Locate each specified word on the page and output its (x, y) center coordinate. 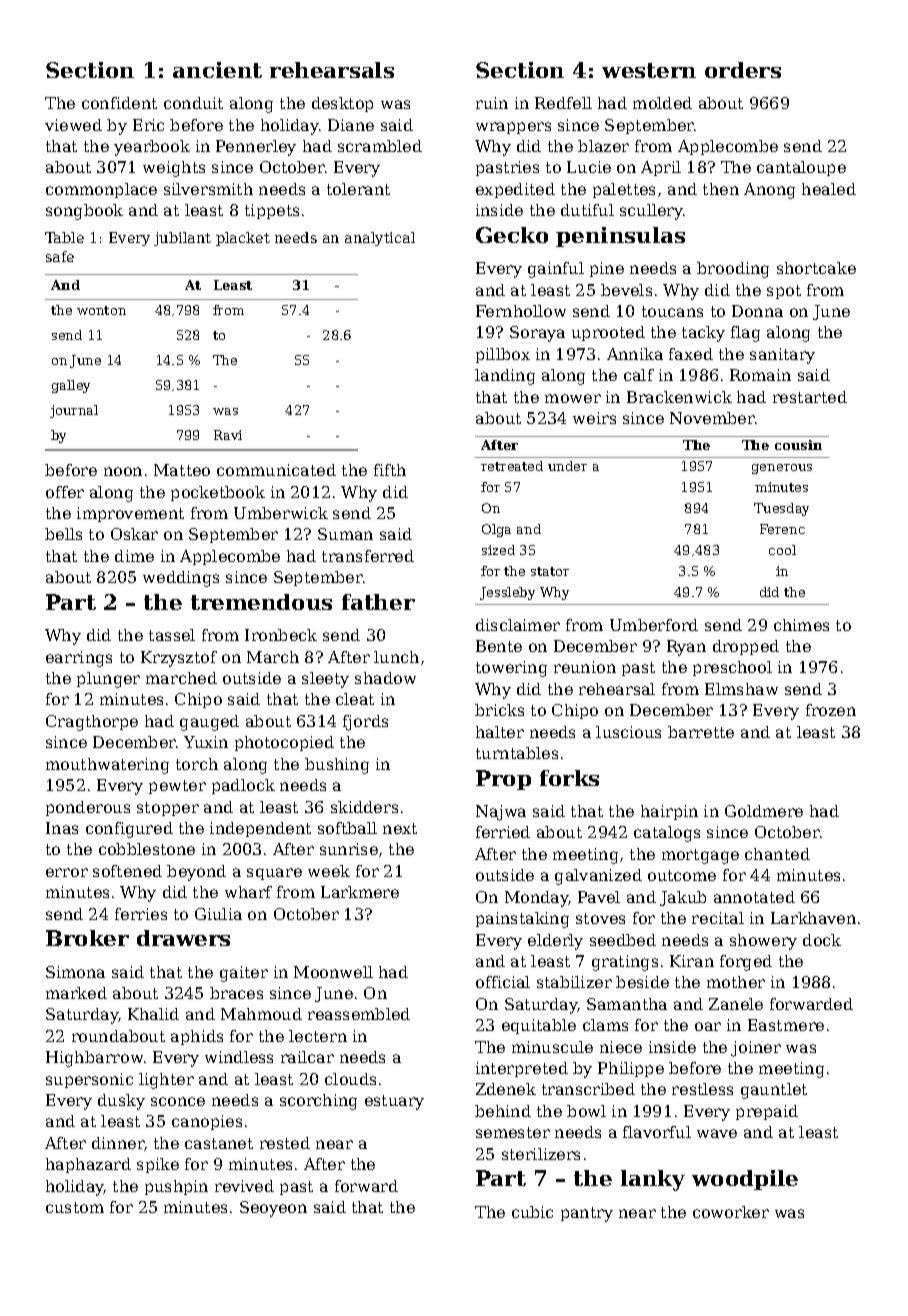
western (649, 70)
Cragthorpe (92, 723)
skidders (364, 807)
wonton (101, 310)
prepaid (767, 1112)
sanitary (782, 356)
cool (782, 550)
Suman (345, 534)
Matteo (182, 470)
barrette (701, 732)
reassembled (359, 1014)
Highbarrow (94, 1059)
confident (119, 103)
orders (743, 70)
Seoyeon (273, 1209)
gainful (556, 270)
